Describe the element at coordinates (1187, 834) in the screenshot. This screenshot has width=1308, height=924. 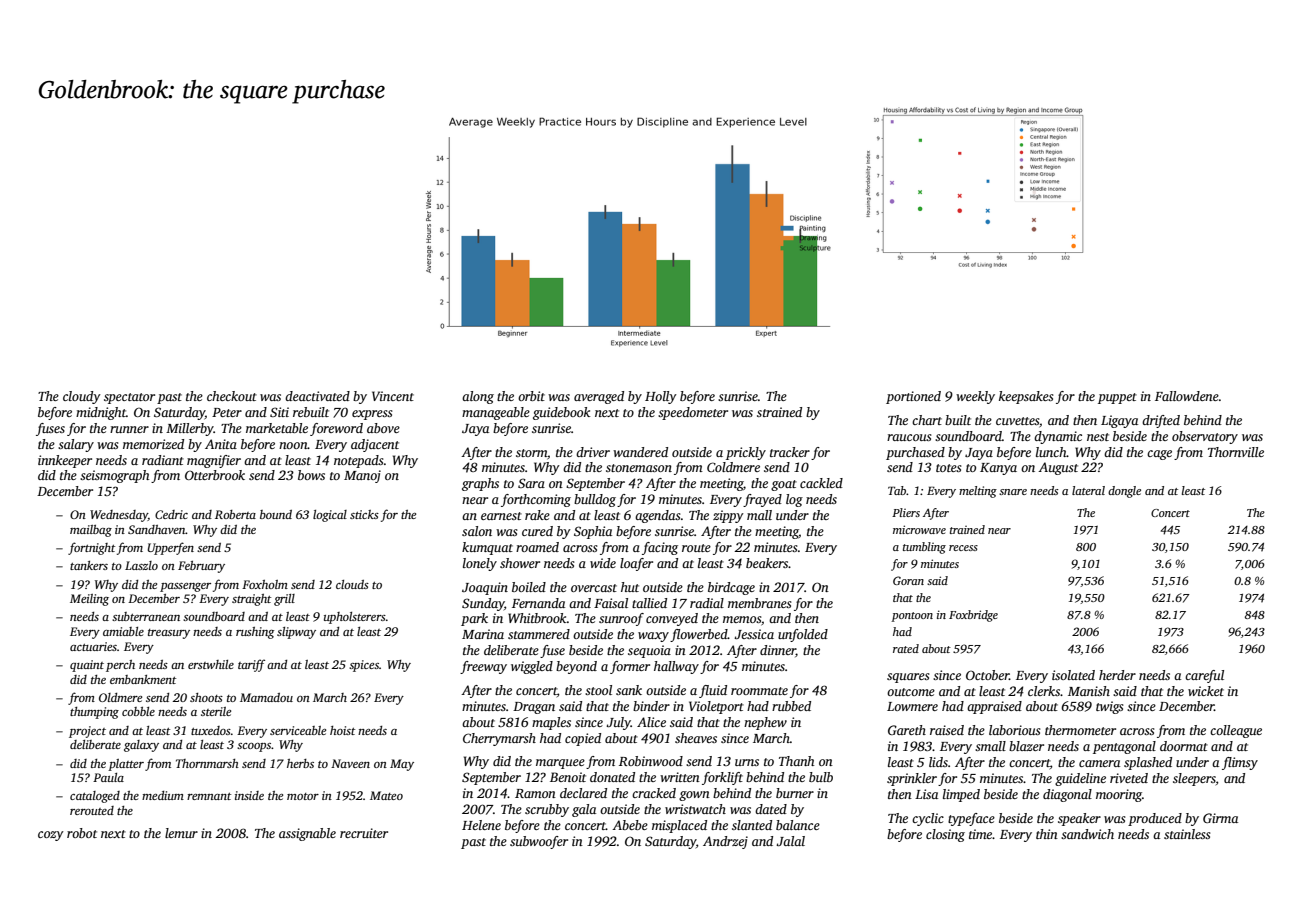
I see `stainless` at that location.
